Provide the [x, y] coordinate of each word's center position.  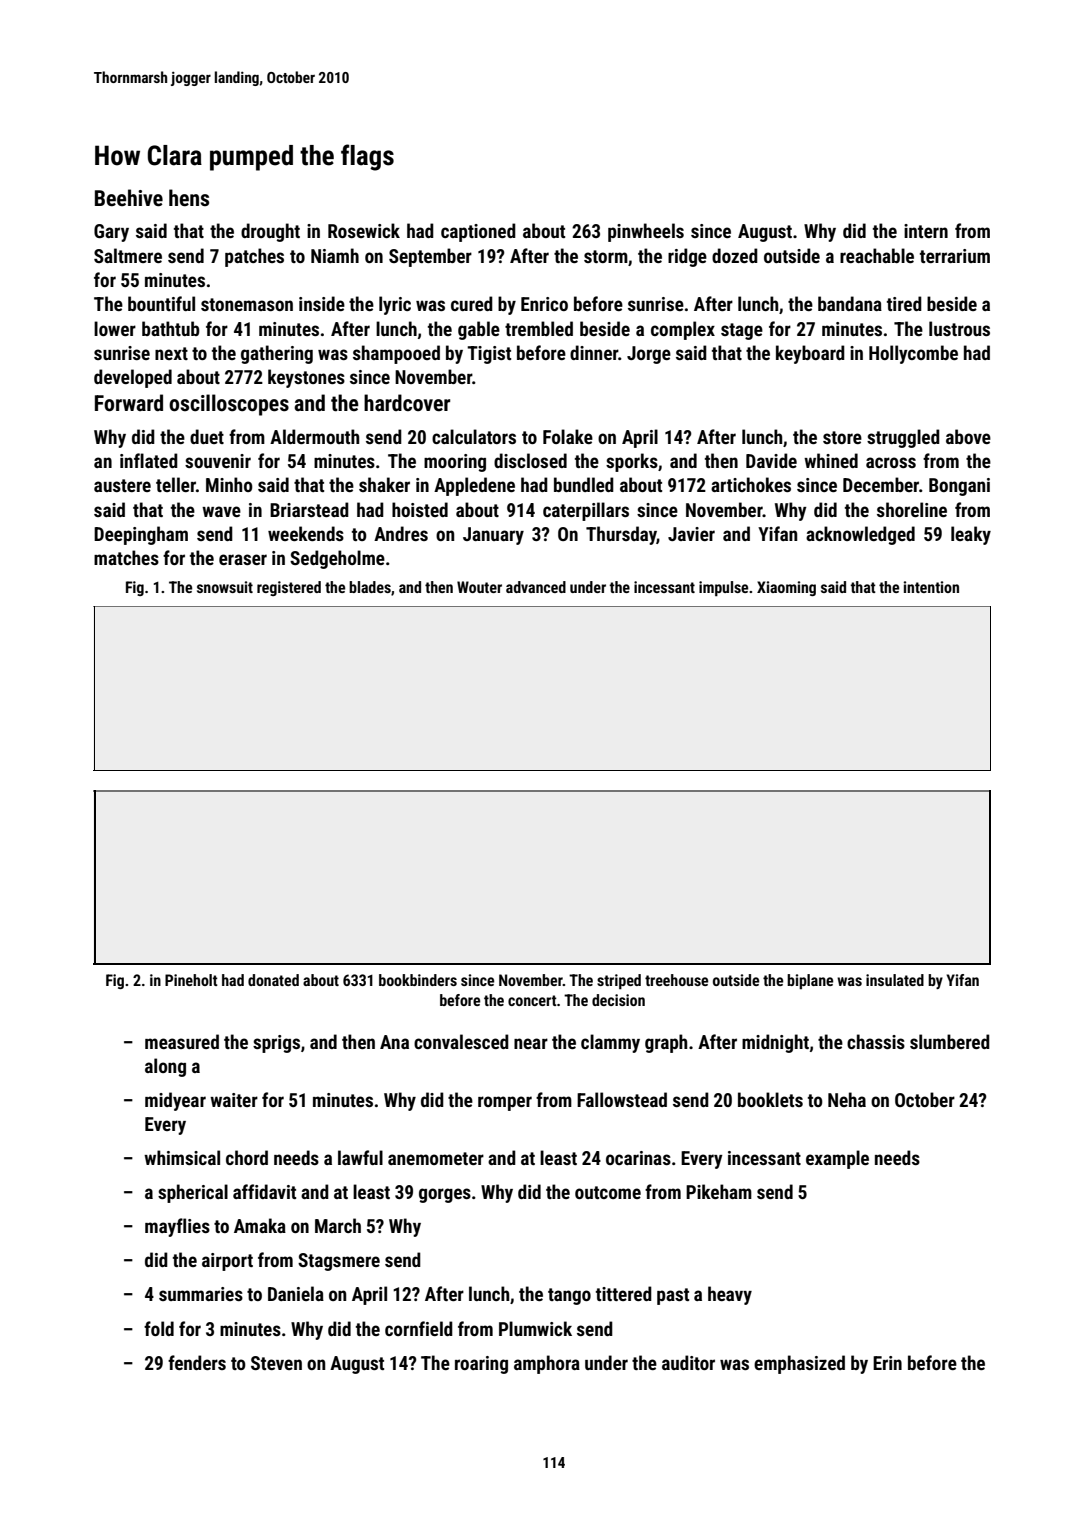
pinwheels [646, 232]
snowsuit [225, 587]
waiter [234, 1100]
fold [159, 1328]
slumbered [950, 1041]
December [881, 484]
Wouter [479, 587]
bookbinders [418, 980]
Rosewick [364, 230]
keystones [306, 378]
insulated [895, 980]
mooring [455, 463]
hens [189, 197]
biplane [810, 981]
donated [273, 980]
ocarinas [638, 1158]
